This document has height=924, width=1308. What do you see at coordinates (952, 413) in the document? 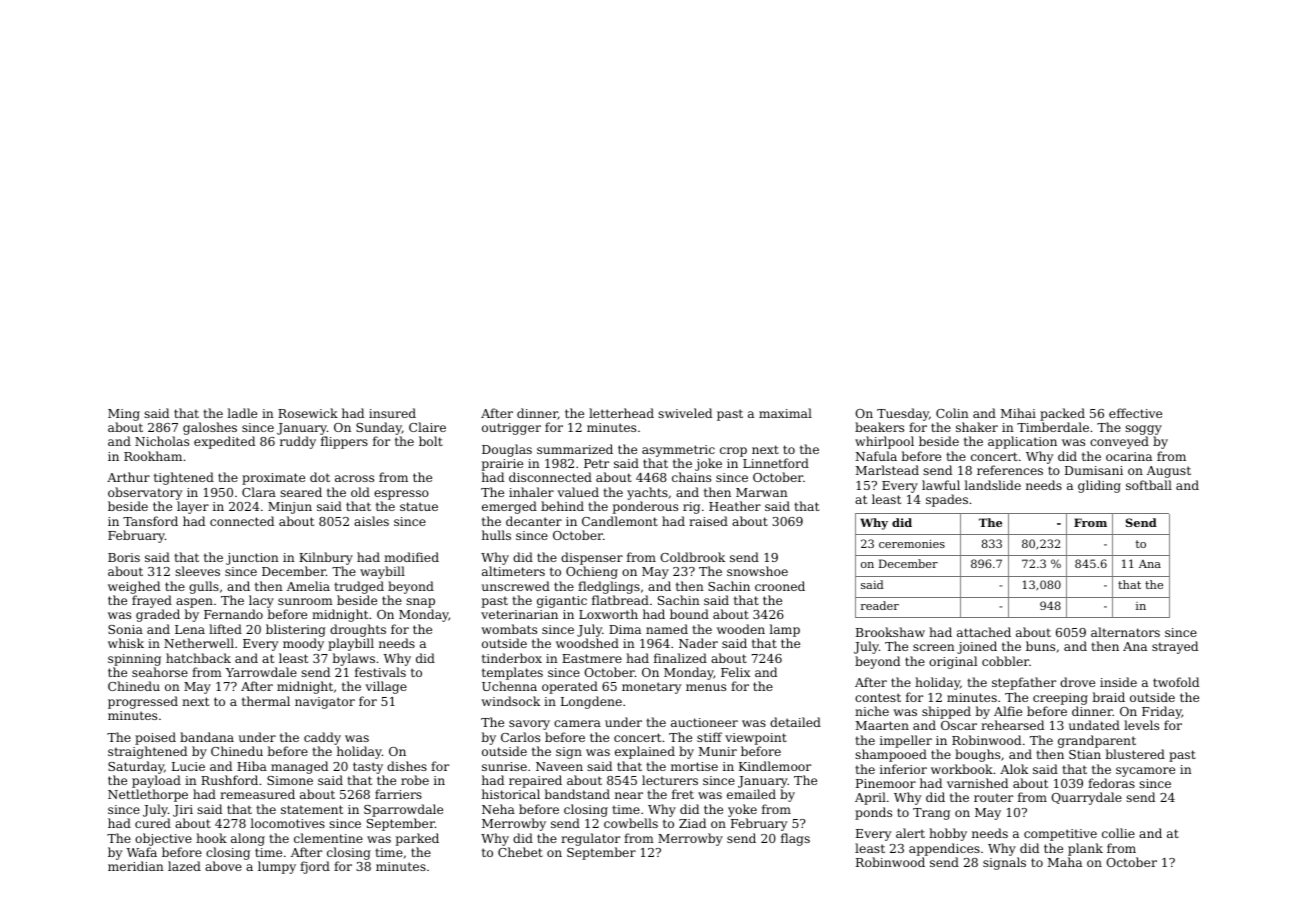
I see `Colin` at bounding box center [952, 413].
